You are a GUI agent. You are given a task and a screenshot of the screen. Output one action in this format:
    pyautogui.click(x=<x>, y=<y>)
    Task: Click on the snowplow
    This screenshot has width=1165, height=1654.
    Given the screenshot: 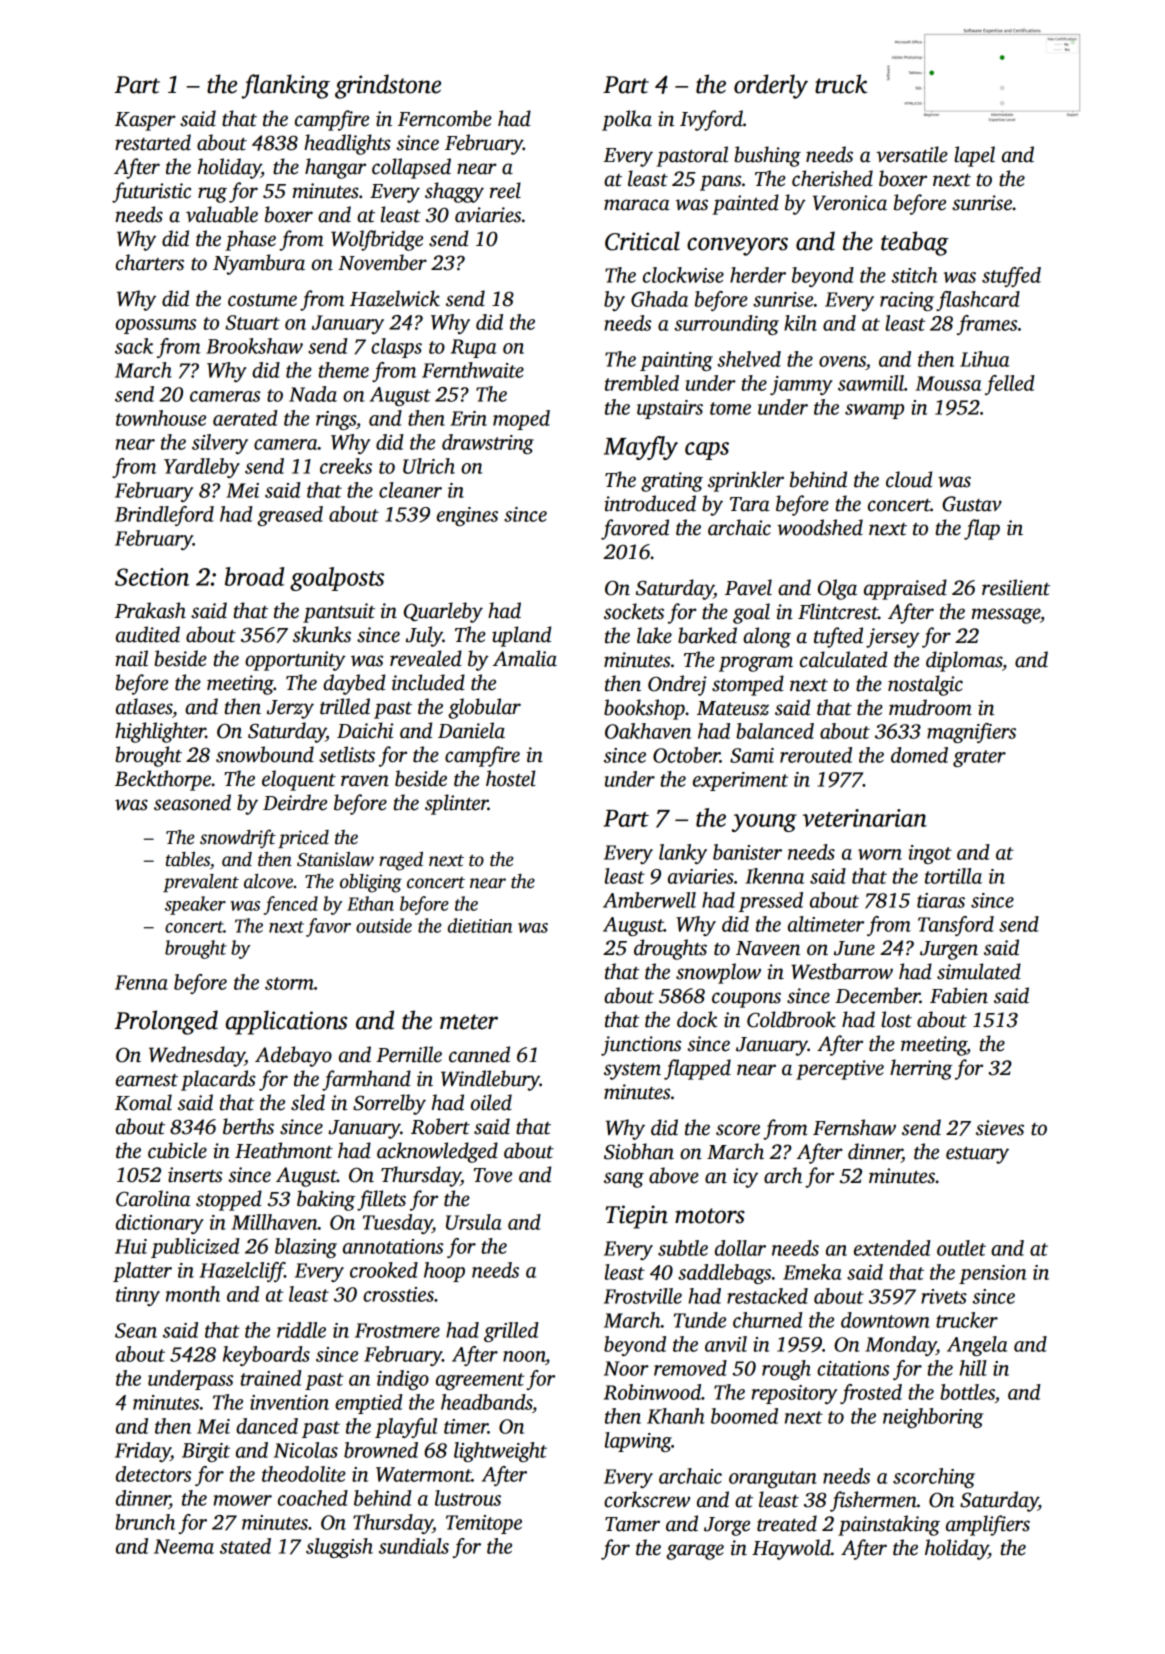 What is the action you would take?
    pyautogui.click(x=718, y=973)
